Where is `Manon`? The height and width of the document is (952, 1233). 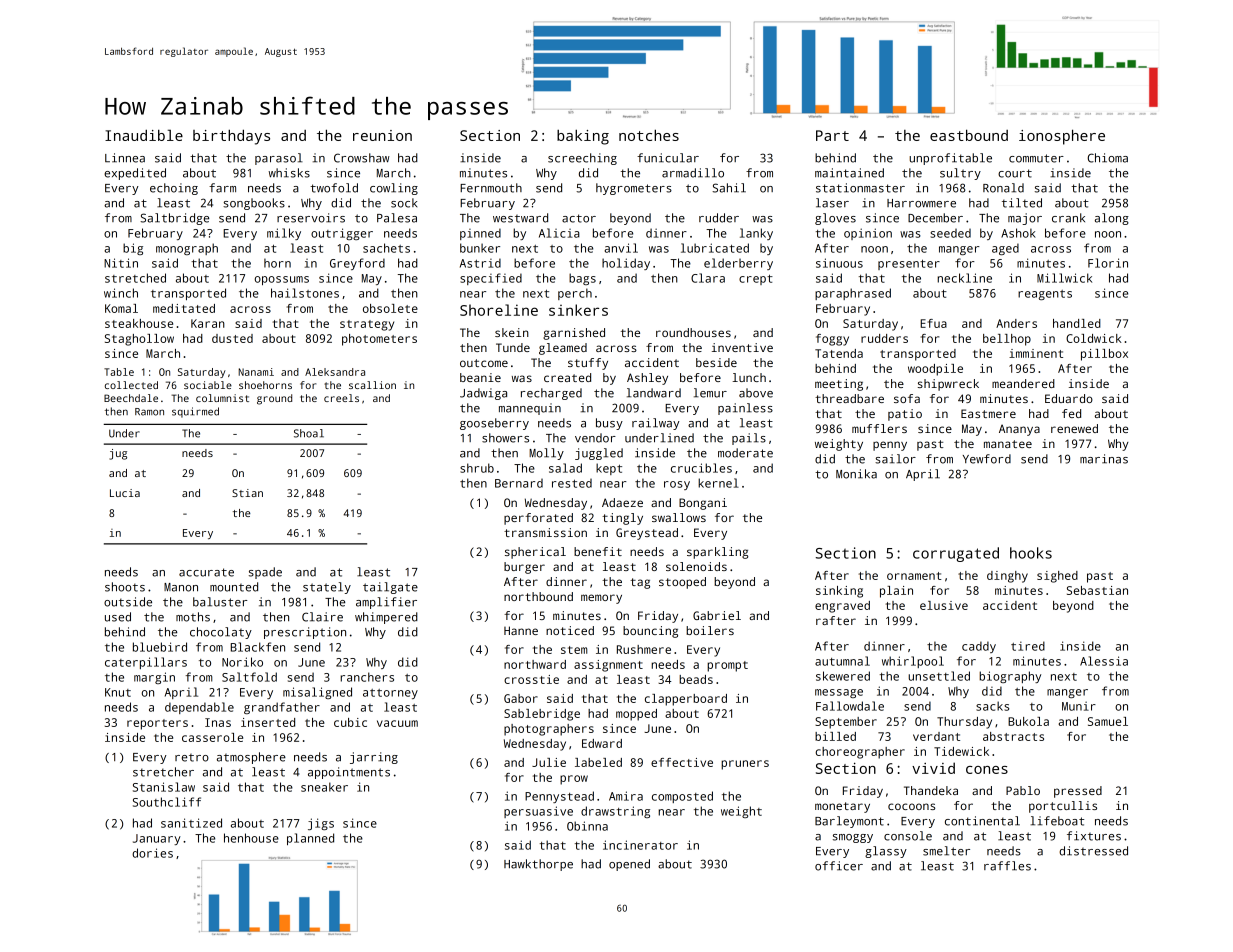 Manon is located at coordinates (181, 587).
